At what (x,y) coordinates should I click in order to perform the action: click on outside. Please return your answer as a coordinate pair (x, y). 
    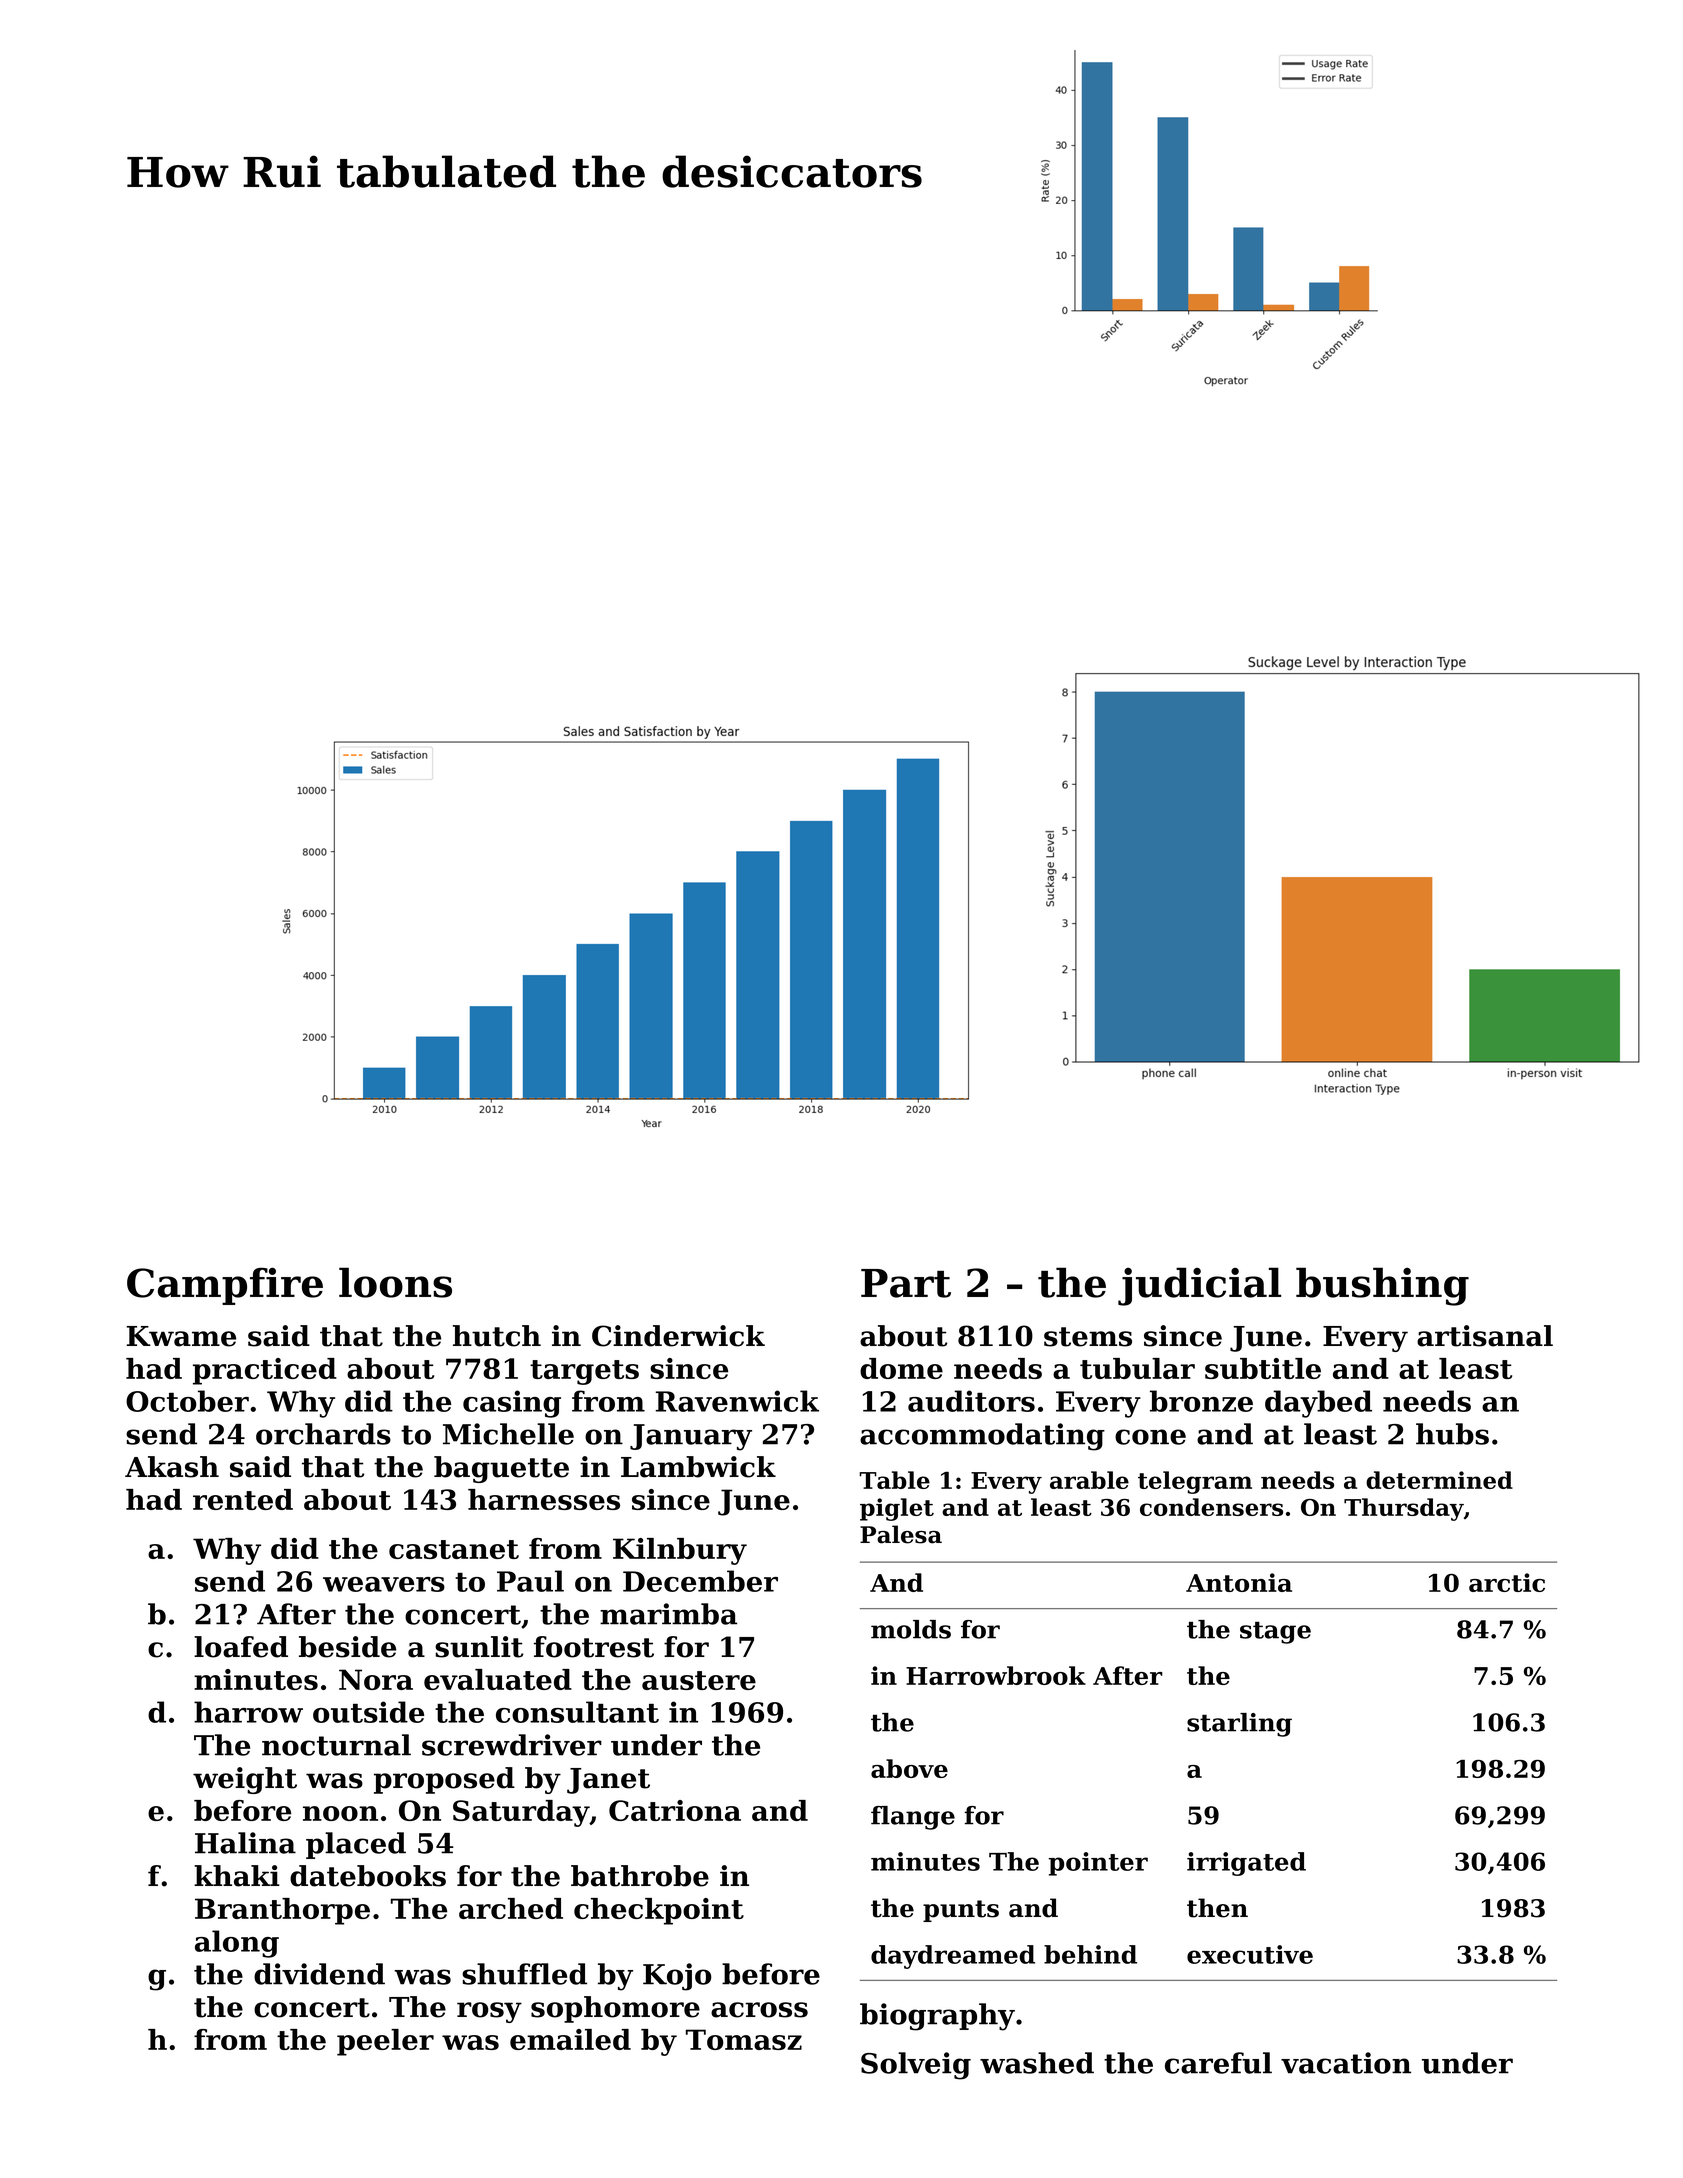
    Looking at the image, I should click on (368, 1712).
